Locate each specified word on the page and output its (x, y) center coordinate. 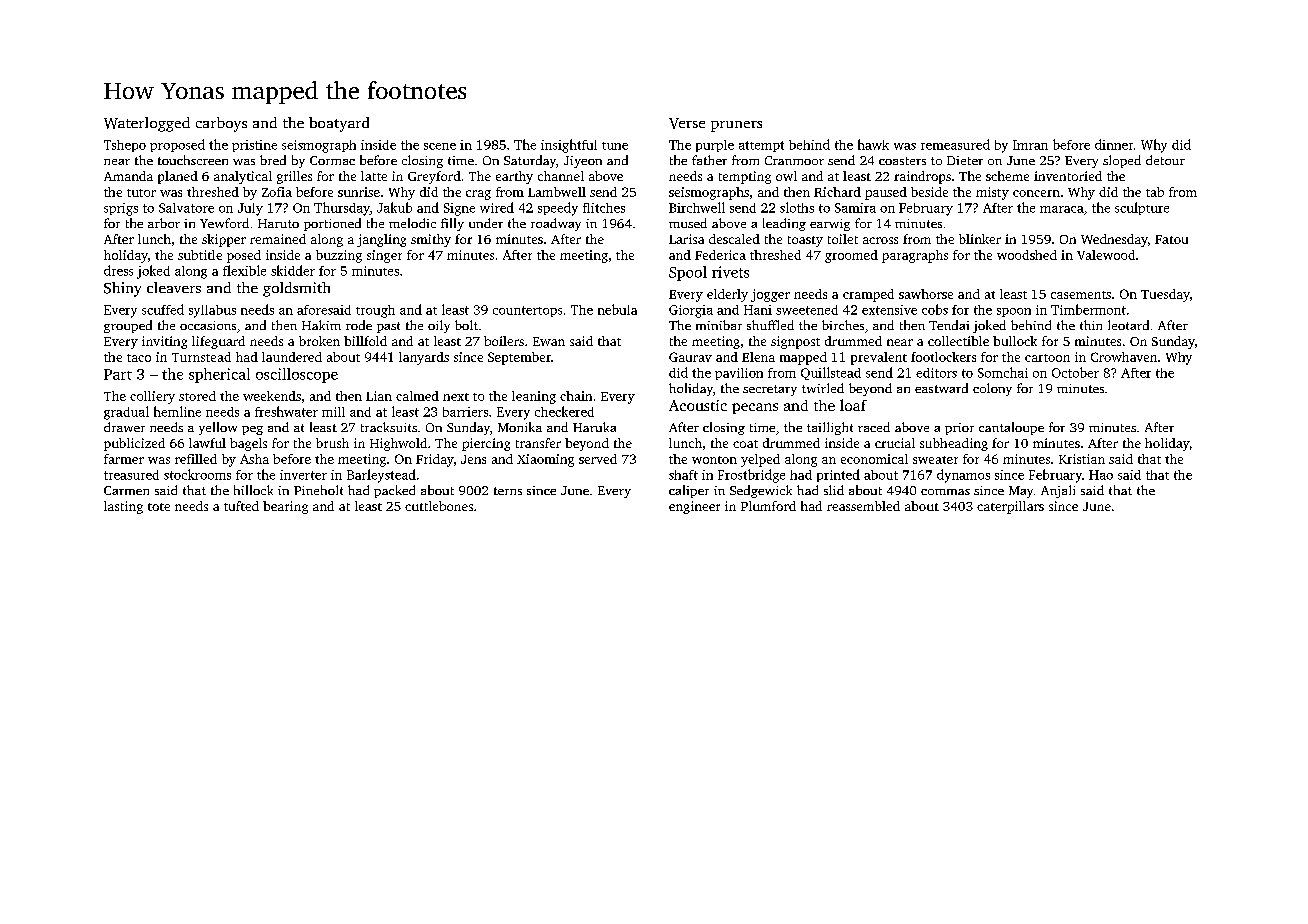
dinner (1114, 144)
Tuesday (1165, 295)
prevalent (879, 358)
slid (834, 490)
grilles (294, 177)
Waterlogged (147, 124)
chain (576, 396)
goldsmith (296, 289)
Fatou (1171, 239)
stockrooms (197, 474)
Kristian (1082, 459)
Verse (687, 123)
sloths (797, 207)
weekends (272, 396)
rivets (730, 272)
